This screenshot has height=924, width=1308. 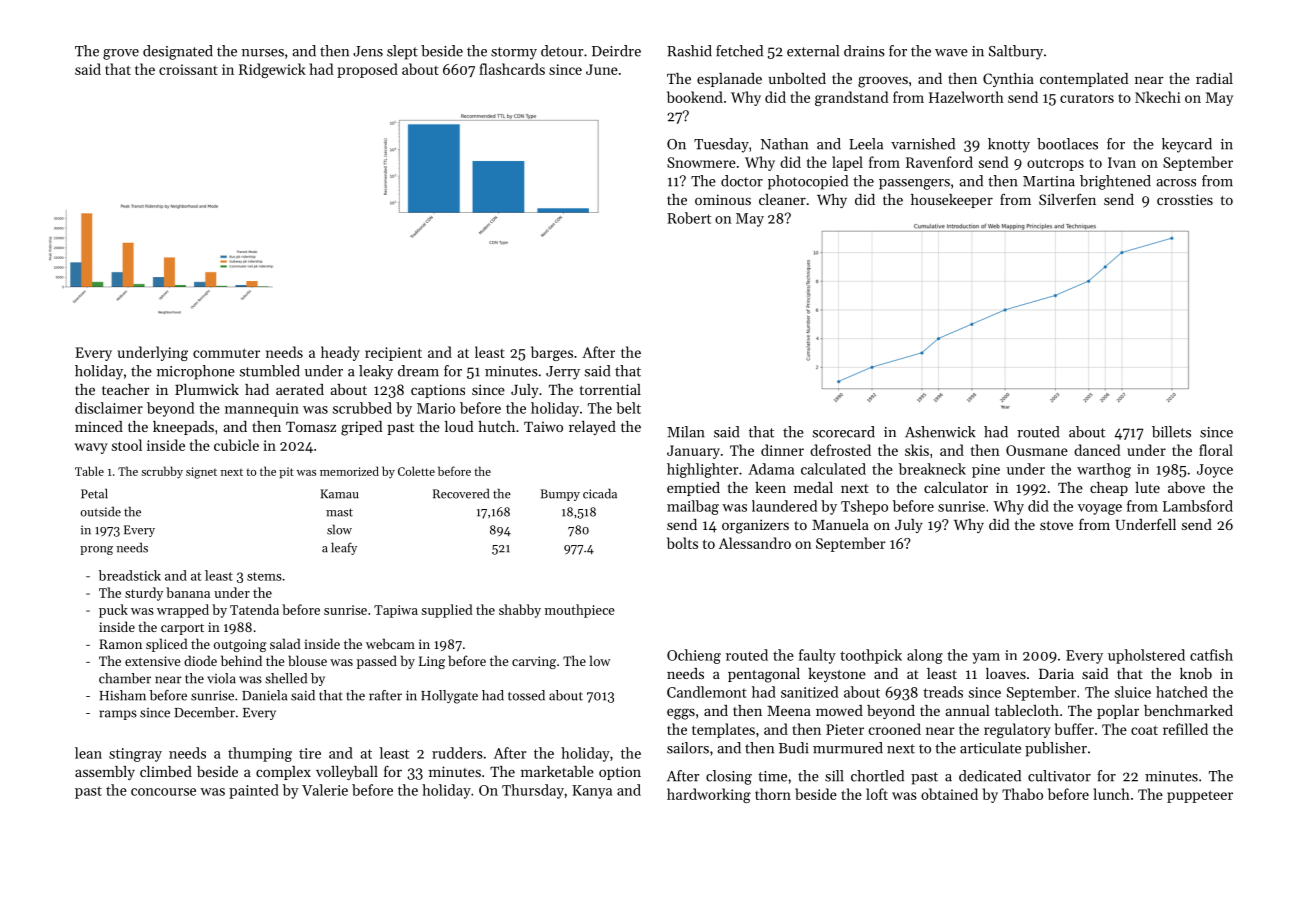 I want to click on Robert, so click(x=689, y=218).
